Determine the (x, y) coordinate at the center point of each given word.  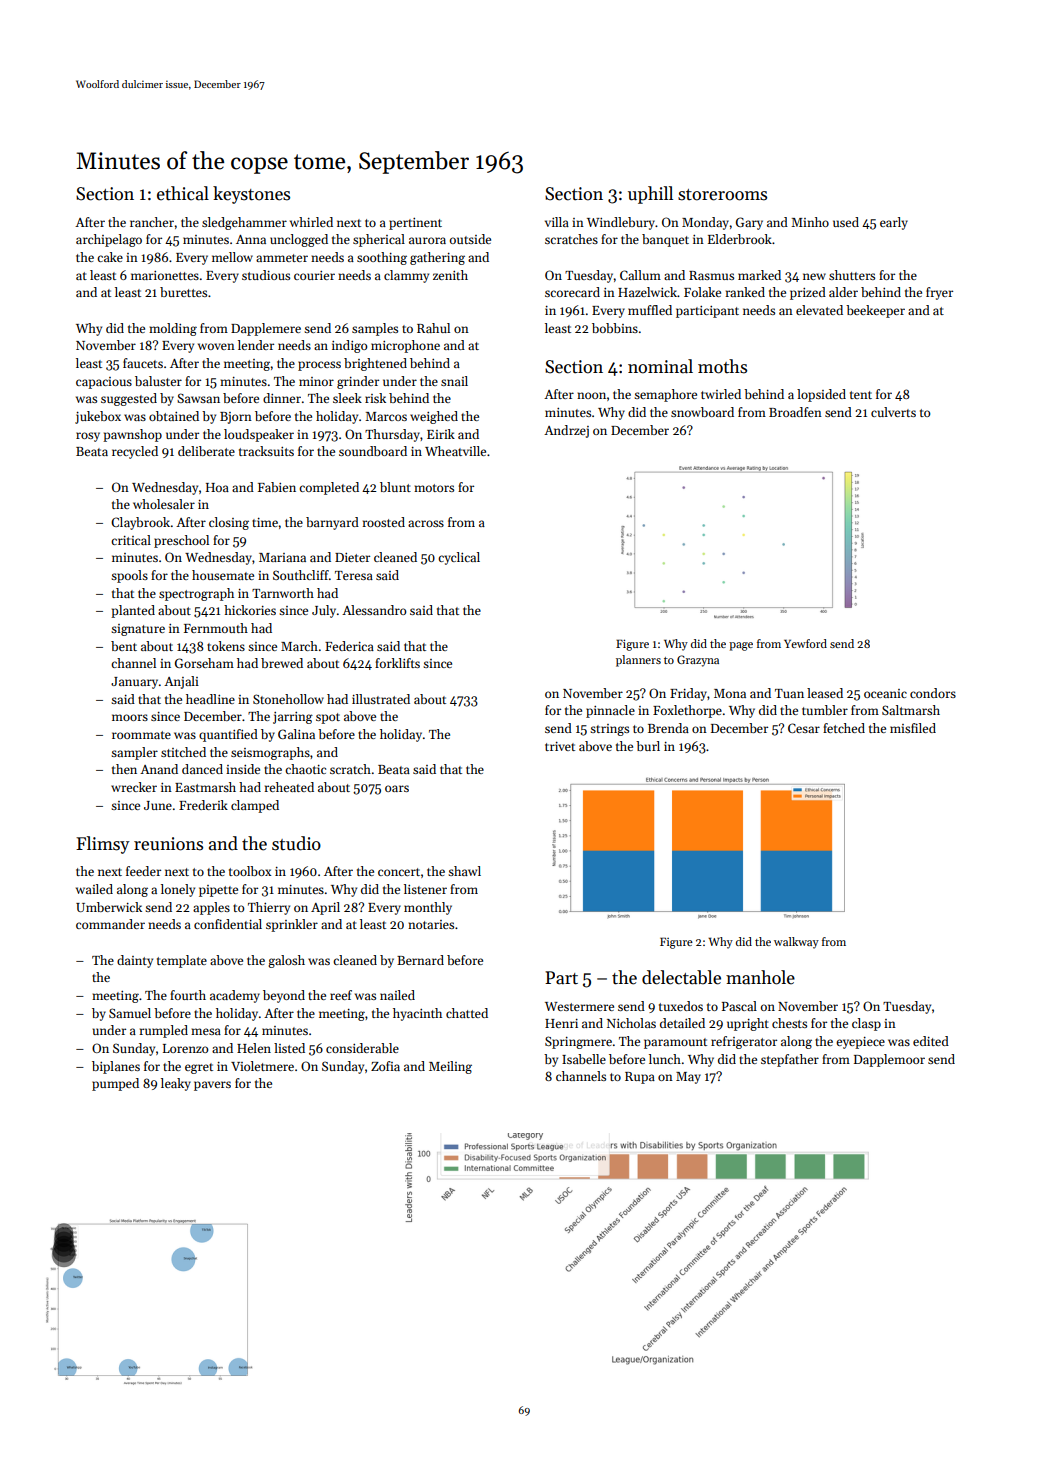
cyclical (459, 558)
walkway (796, 943)
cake (110, 257)
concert (399, 872)
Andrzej (566, 431)
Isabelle (584, 1059)
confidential (228, 924)
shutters (852, 275)
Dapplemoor (889, 1060)
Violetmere (262, 1066)
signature (138, 630)
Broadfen (795, 412)
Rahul (433, 328)
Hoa (217, 487)
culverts (893, 412)
